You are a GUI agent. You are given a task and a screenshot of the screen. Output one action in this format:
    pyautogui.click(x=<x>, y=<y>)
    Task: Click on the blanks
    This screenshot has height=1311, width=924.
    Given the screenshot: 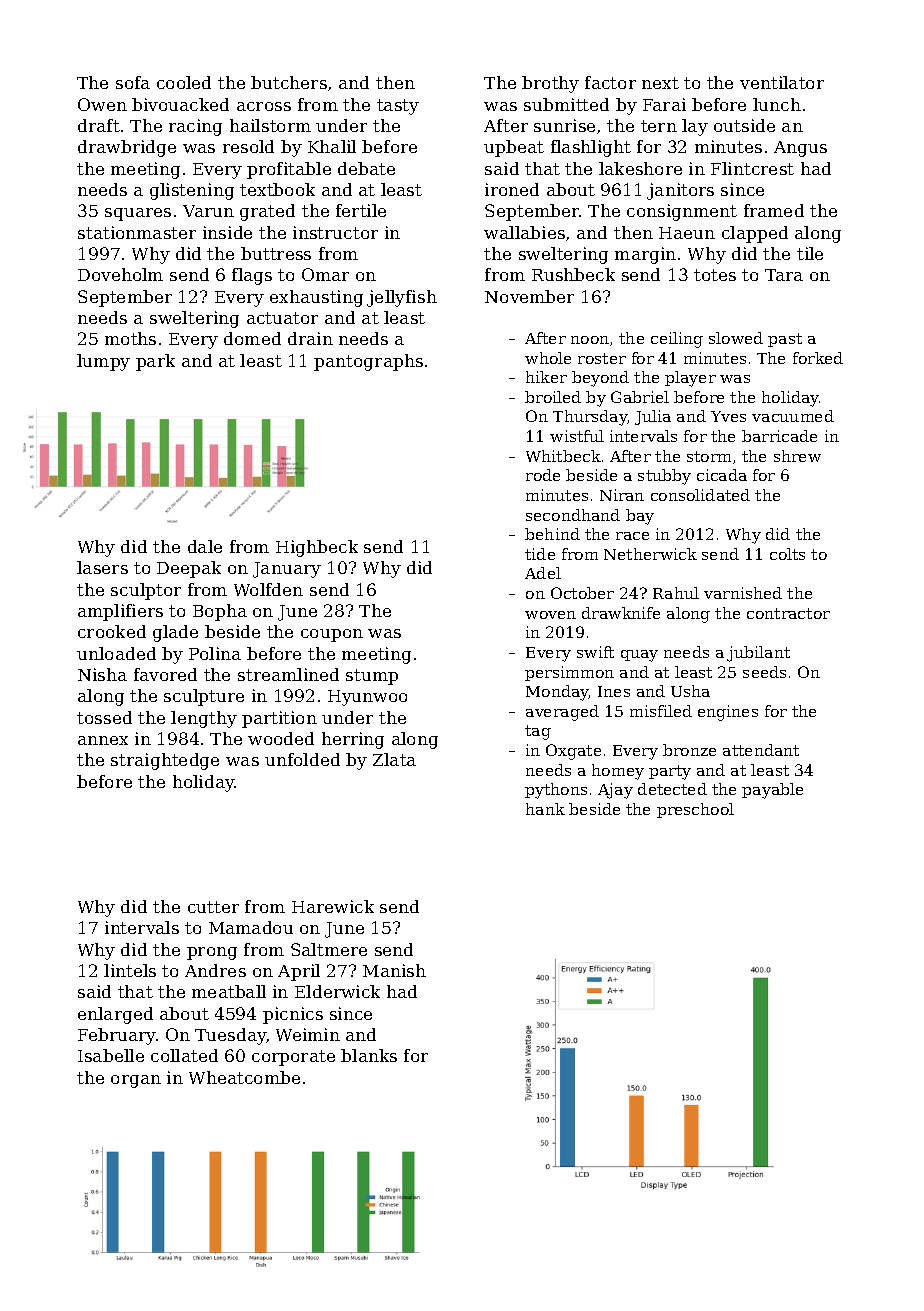 What is the action you would take?
    pyautogui.click(x=369, y=1055)
